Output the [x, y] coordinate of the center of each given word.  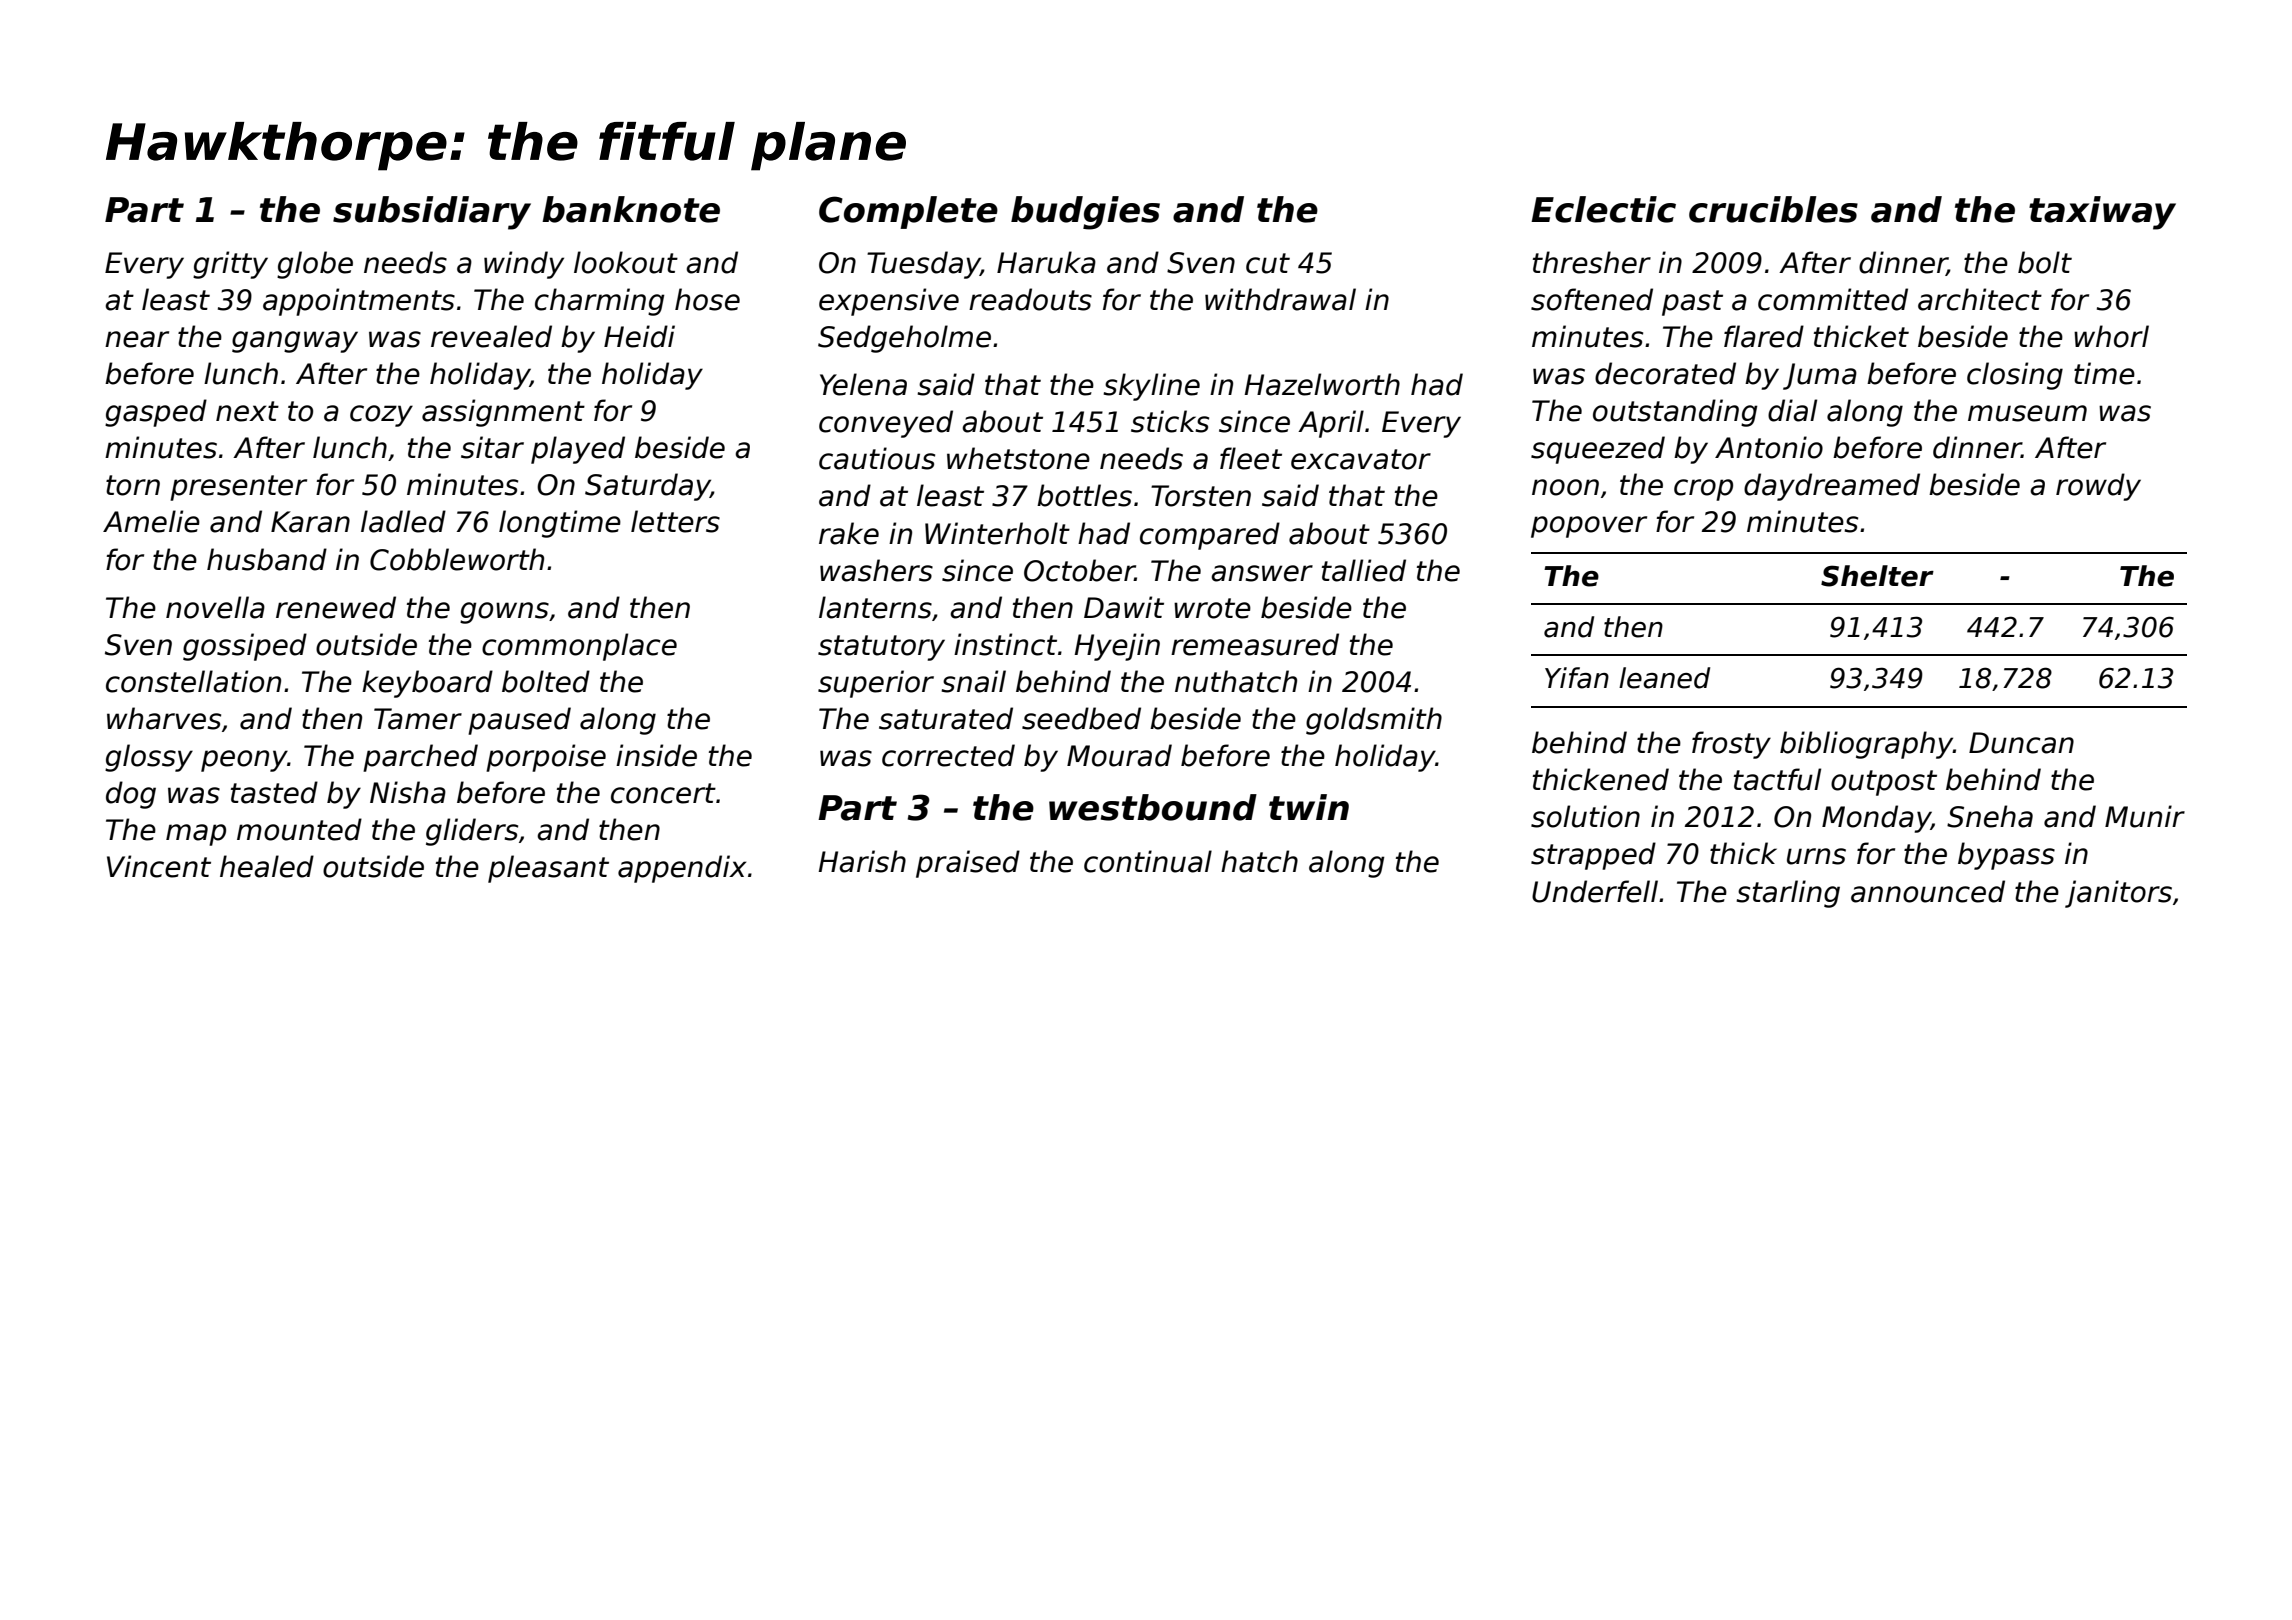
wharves [164, 718]
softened [1592, 299]
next [247, 411]
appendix [682, 869]
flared [1764, 336]
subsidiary [432, 213]
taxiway [2102, 213]
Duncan [2021, 743]
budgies [1085, 213]
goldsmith [1374, 721]
